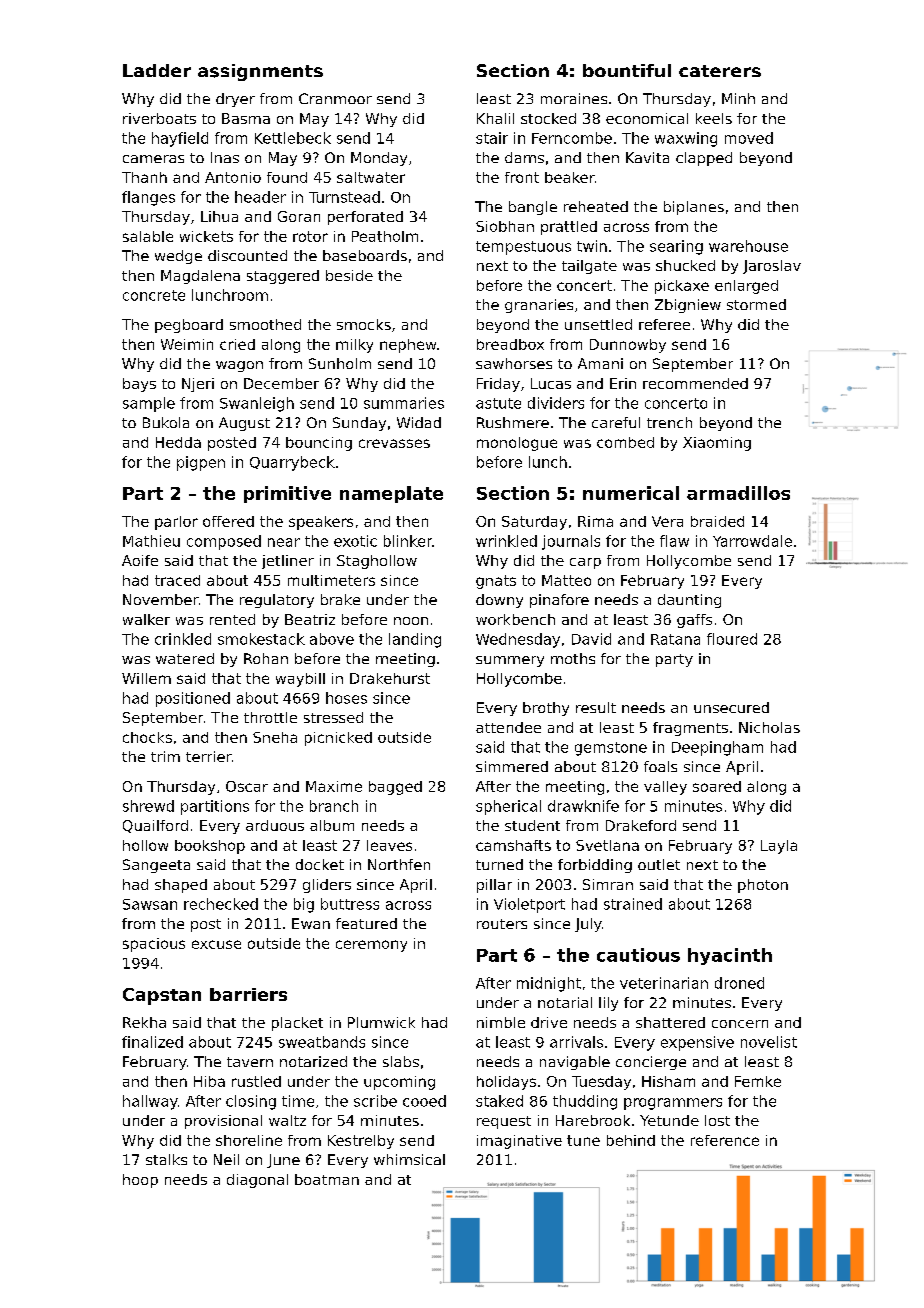  Describe the element at coordinates (532, 825) in the image. I see `student` at that location.
